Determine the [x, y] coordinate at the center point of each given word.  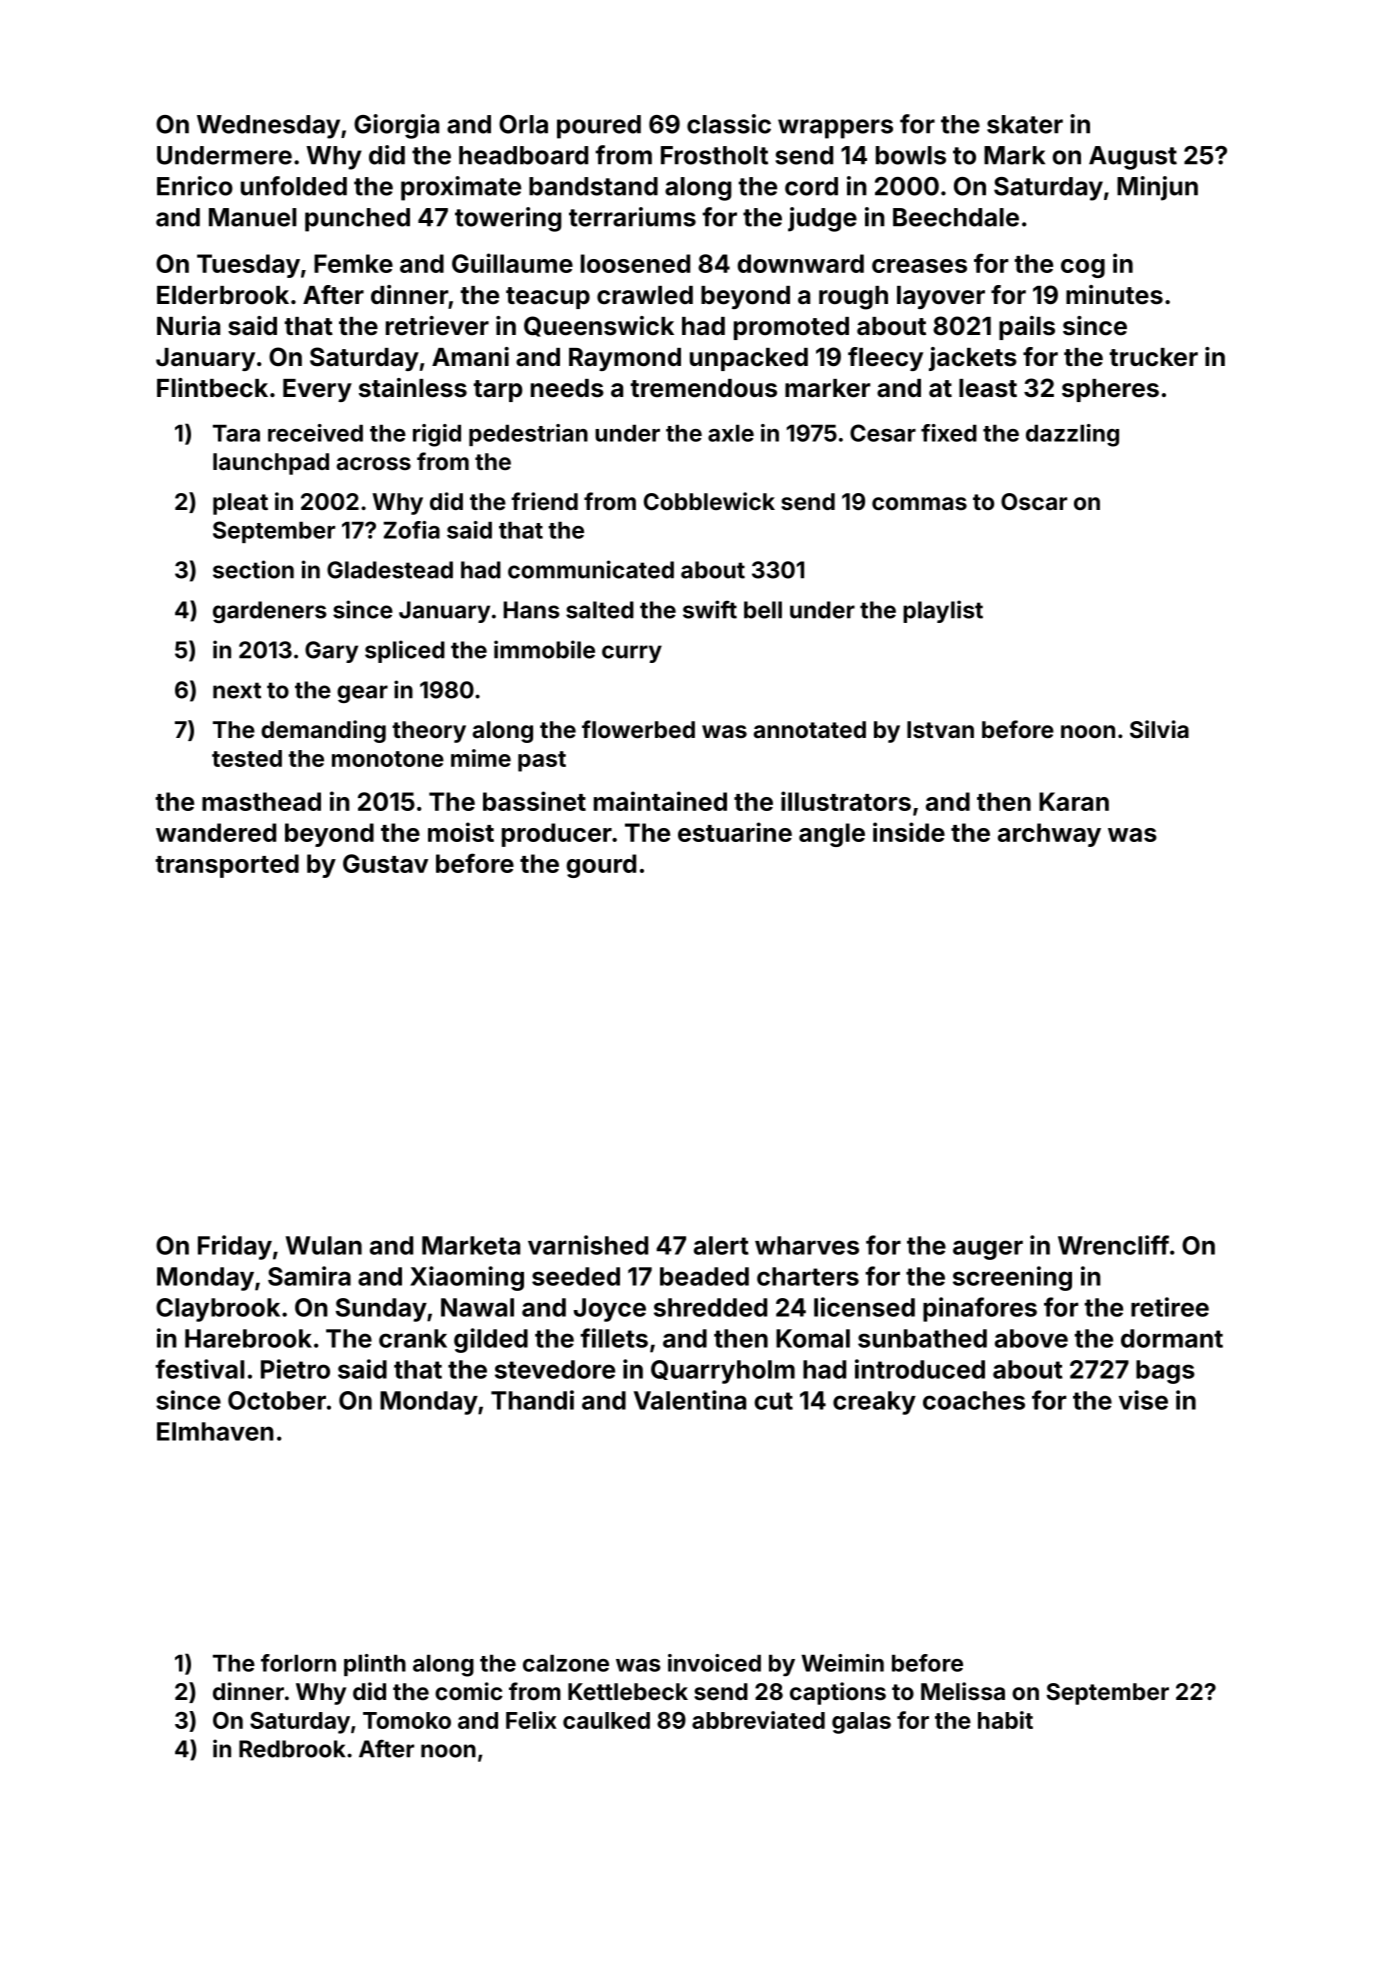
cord [811, 186]
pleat [240, 504]
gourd [601, 866]
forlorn [298, 1663]
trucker [1153, 357]
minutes [1114, 295]
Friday [235, 1247]
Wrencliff [1113, 1245]
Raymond [625, 359]
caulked [606, 1720]
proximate [461, 188]
